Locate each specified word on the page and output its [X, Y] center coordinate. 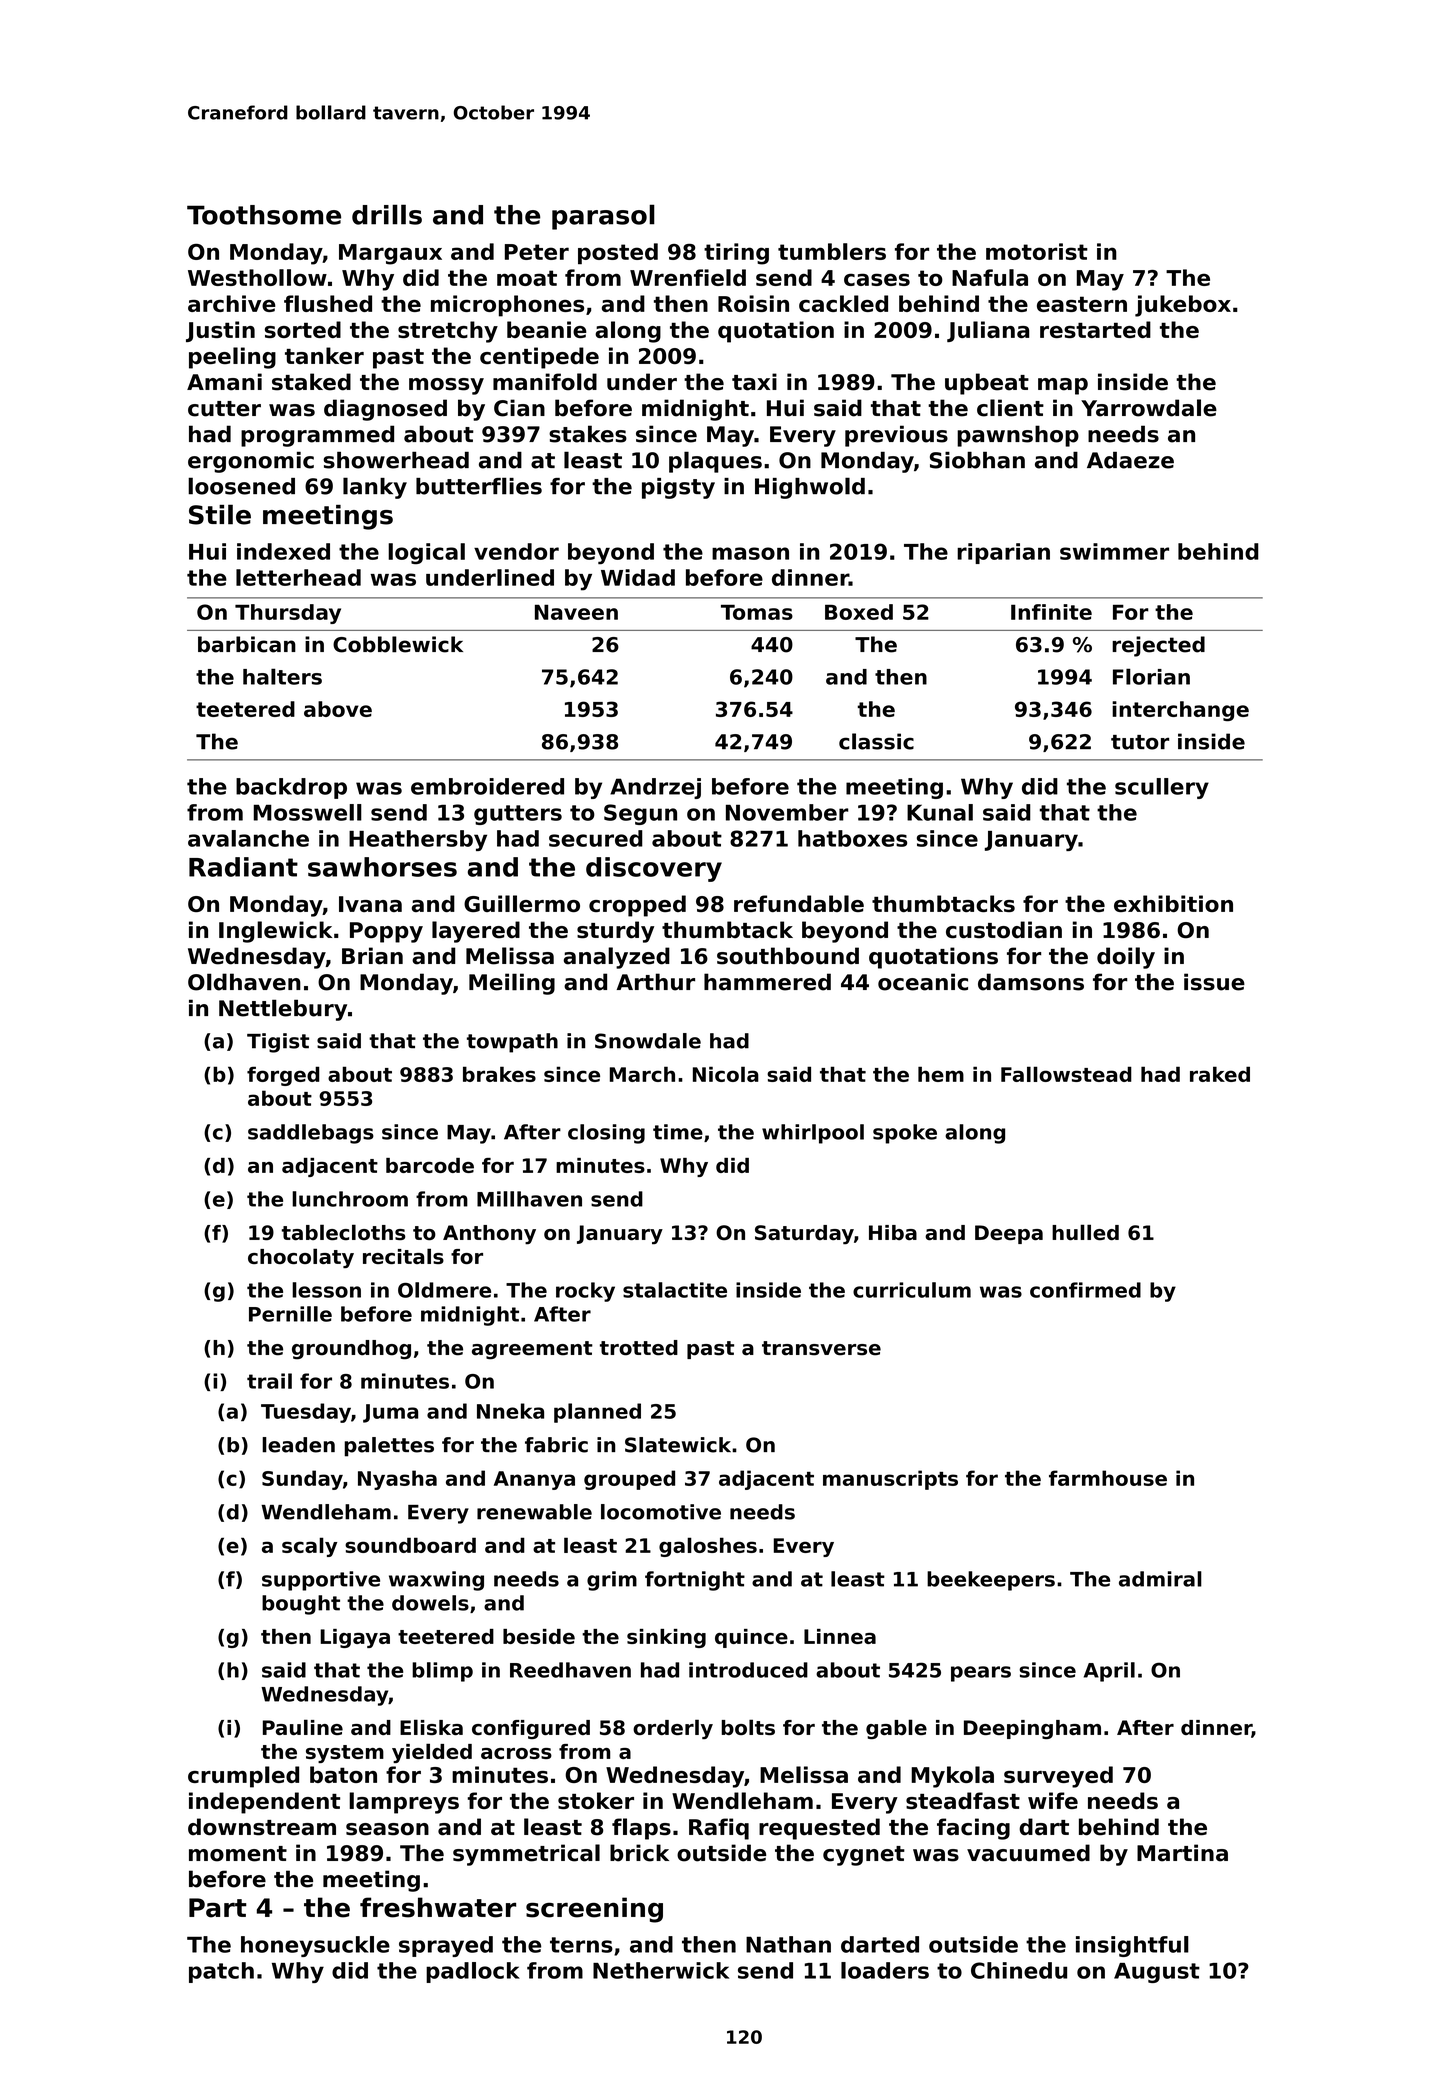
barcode [430, 1165]
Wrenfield [688, 277]
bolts [748, 1727]
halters [282, 676]
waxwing [436, 1581]
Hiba [893, 1233]
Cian [519, 408]
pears [981, 1674]
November [787, 812]
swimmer [1114, 551]
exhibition [1173, 903]
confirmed [1085, 1290]
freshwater [438, 1907]
